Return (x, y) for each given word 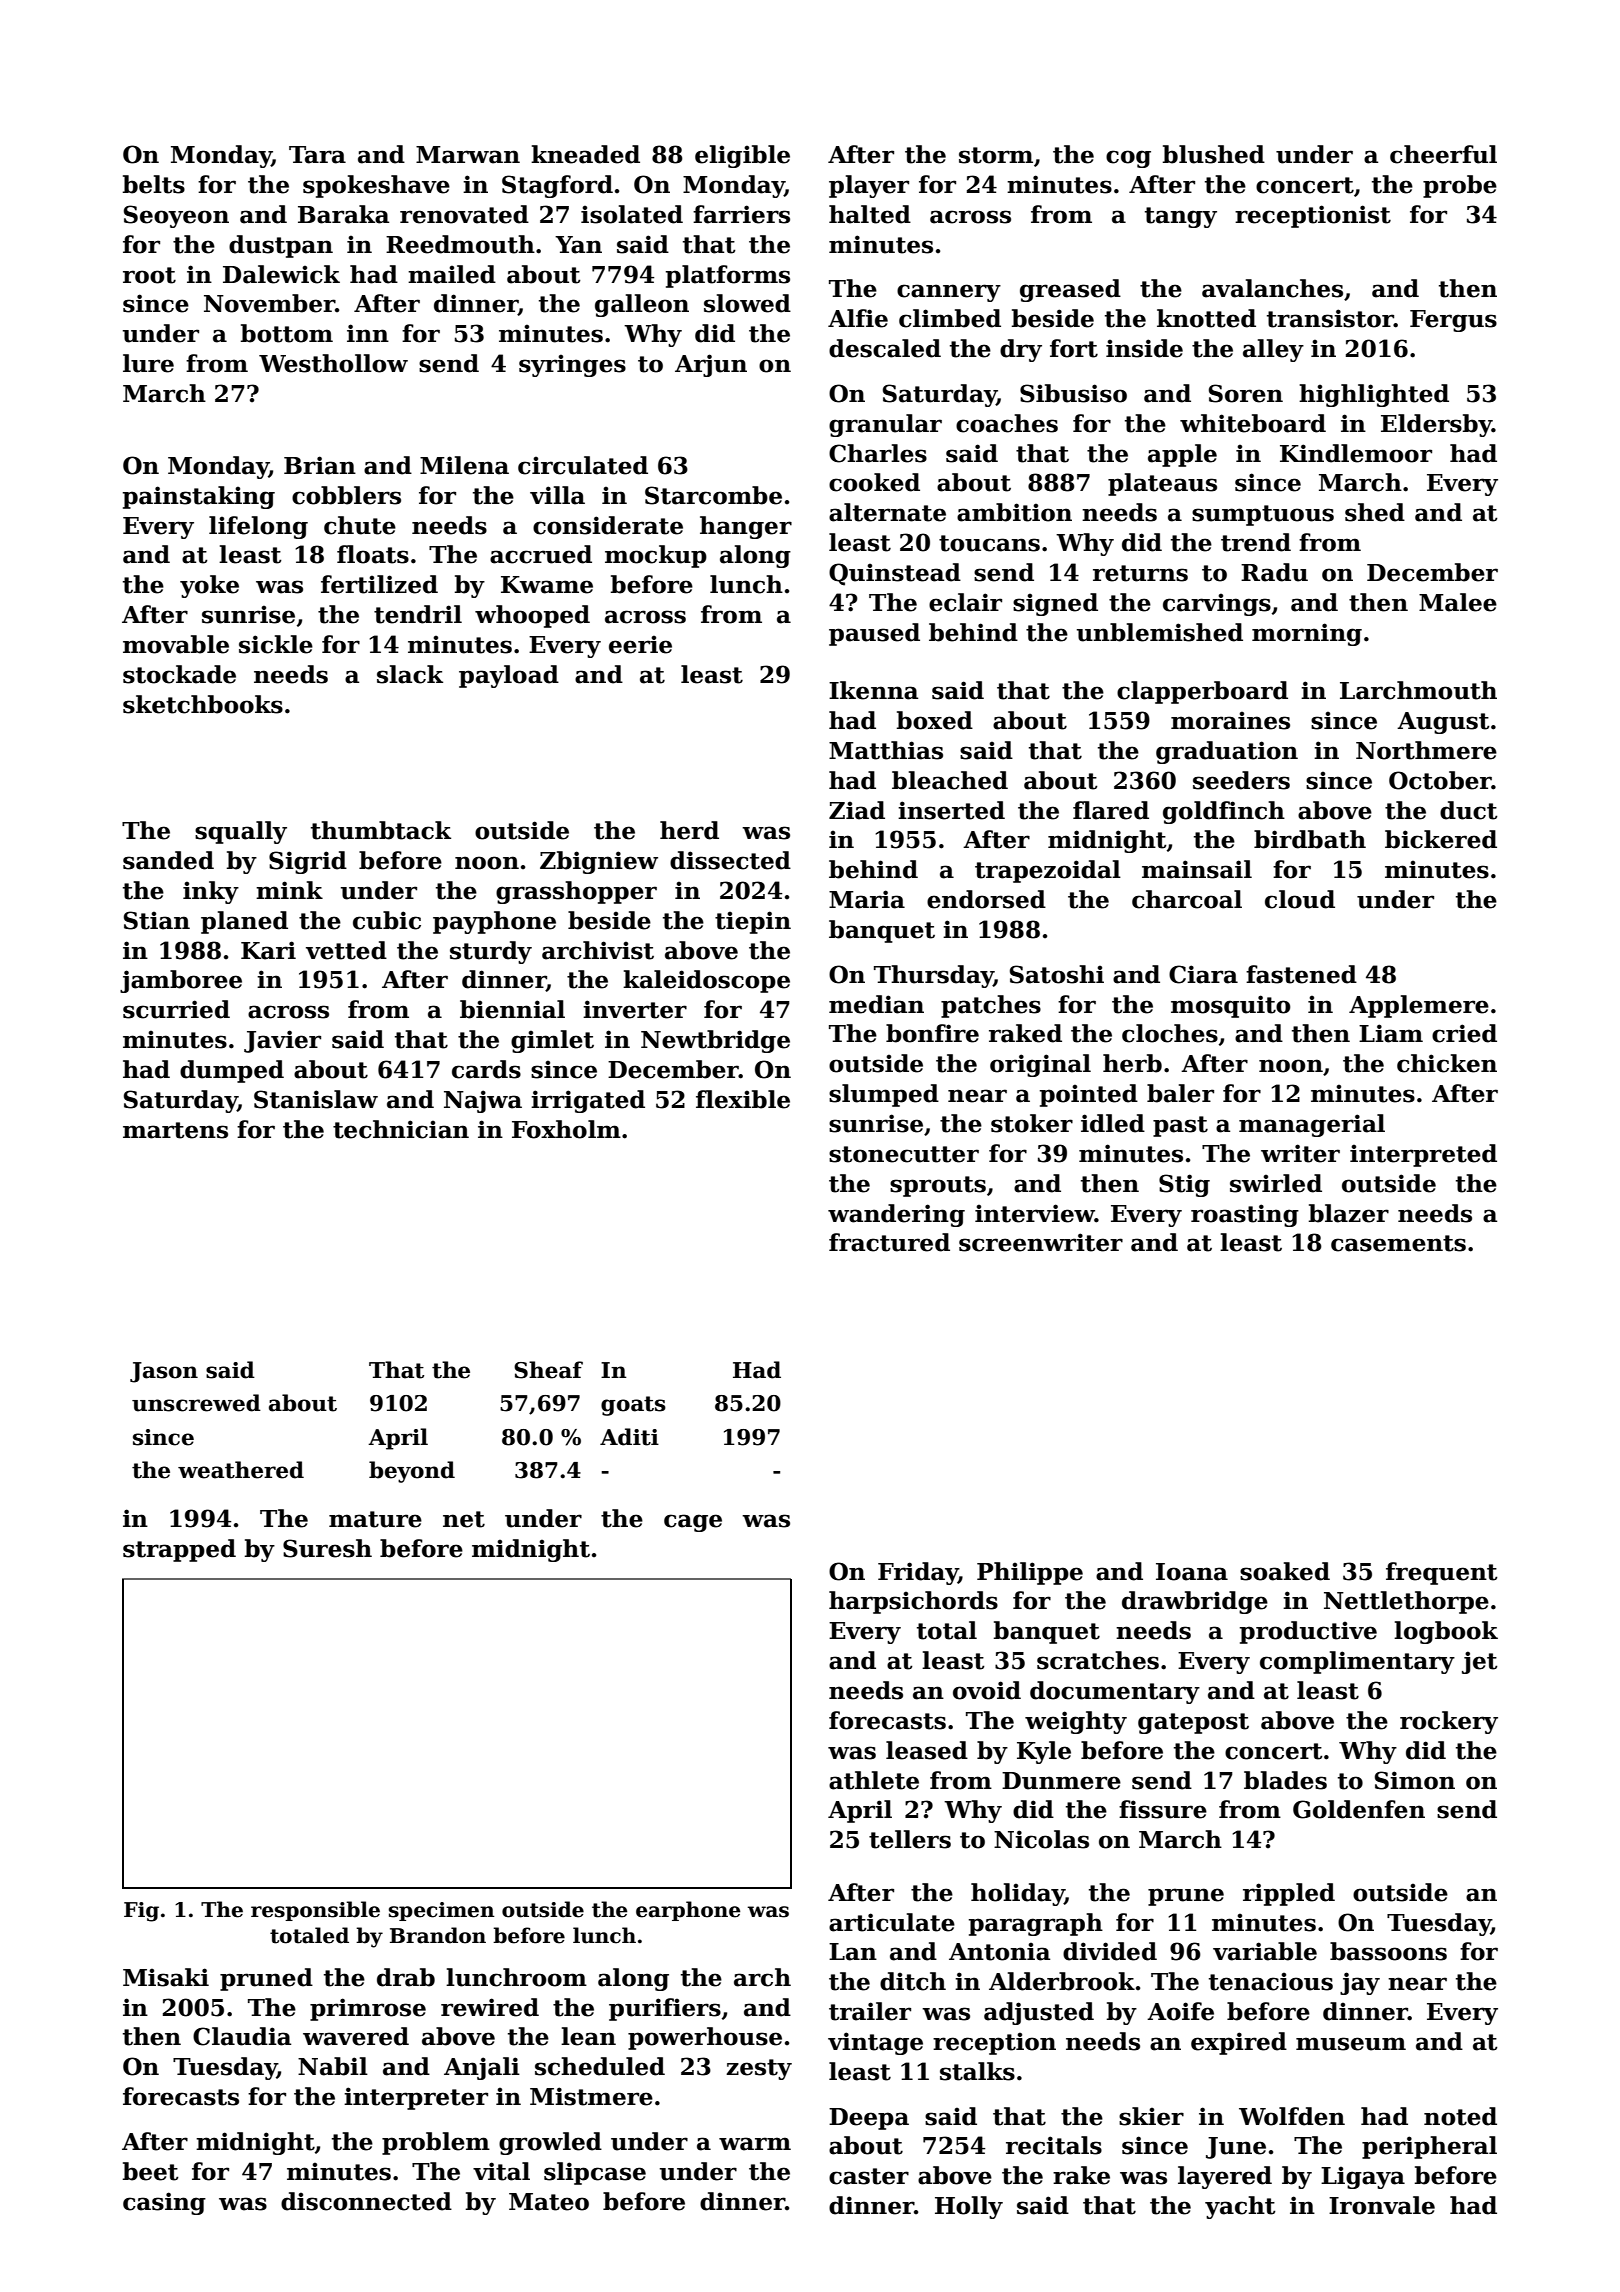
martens (175, 1130)
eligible (742, 156)
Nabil (333, 2066)
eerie (640, 644)
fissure (1163, 1809)
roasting (1245, 1215)
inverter (635, 1009)
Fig (141, 1912)
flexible (743, 1099)
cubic (387, 920)
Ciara (1203, 974)
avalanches (1272, 288)
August (1443, 723)
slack (410, 674)
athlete (874, 1780)
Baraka (343, 214)
